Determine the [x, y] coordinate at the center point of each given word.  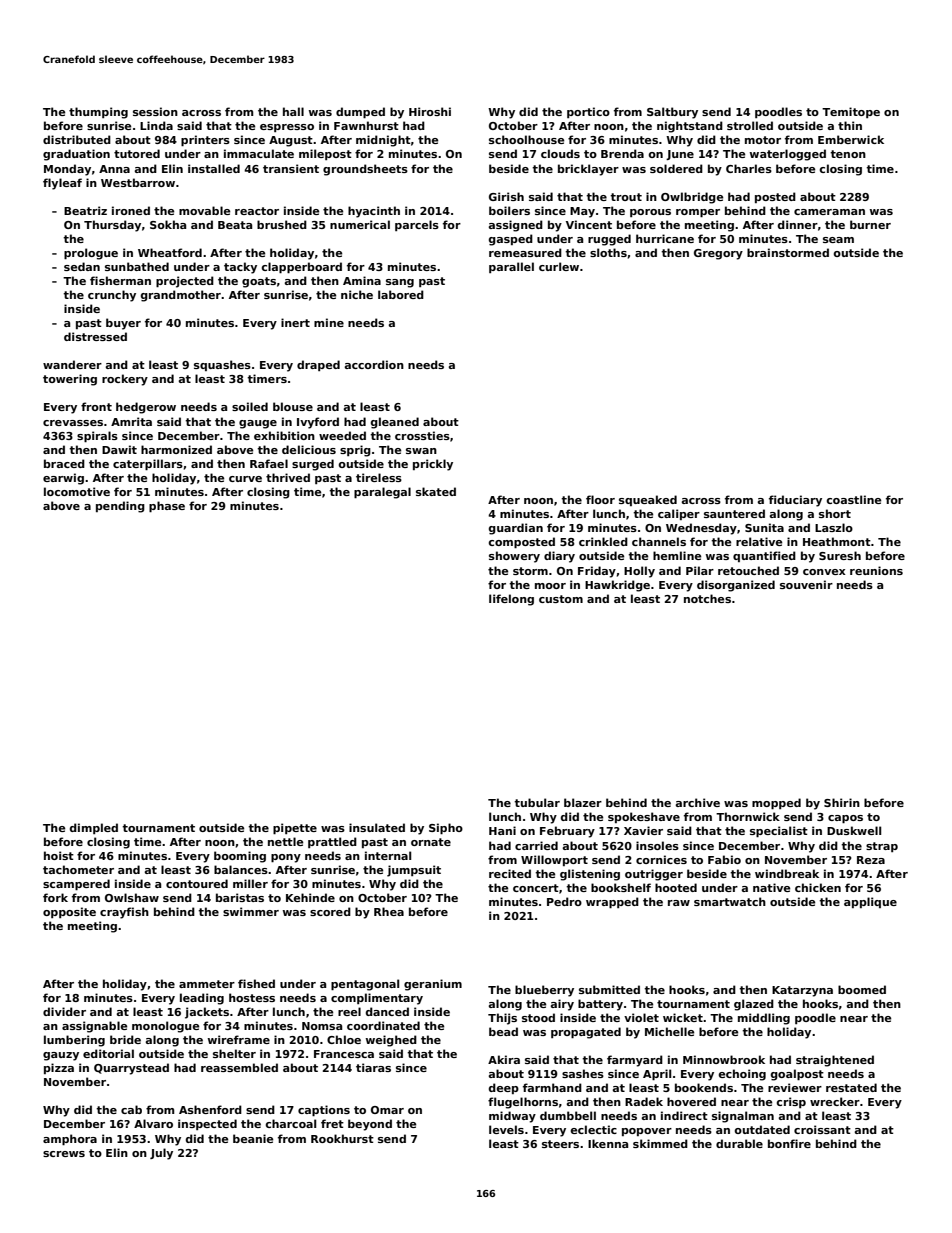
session [155, 111]
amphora [70, 1139]
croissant [822, 1129]
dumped [360, 112]
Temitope [851, 112]
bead [503, 1031]
